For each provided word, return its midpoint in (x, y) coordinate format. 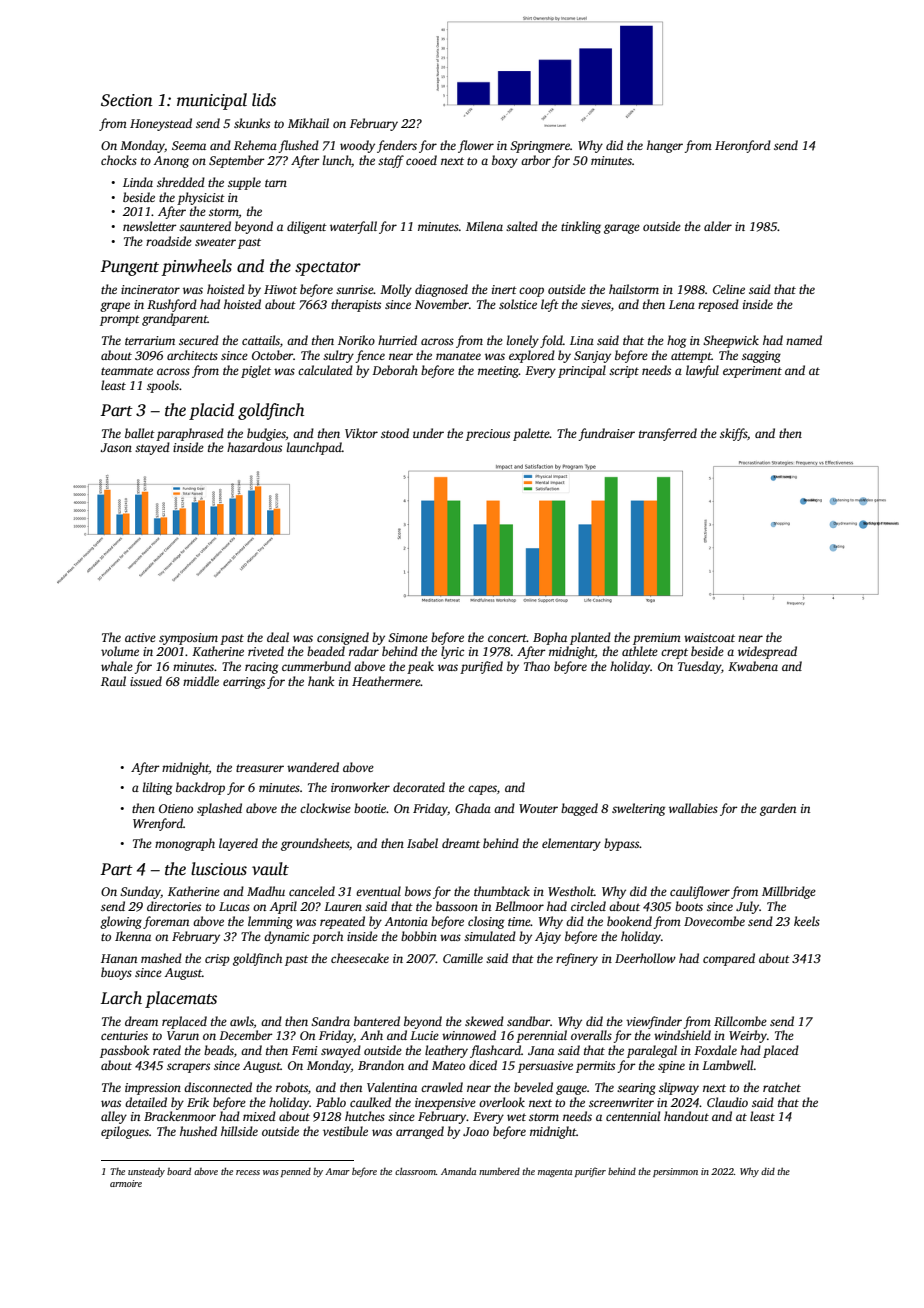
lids (264, 100)
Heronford (743, 146)
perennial (541, 1036)
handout (686, 1116)
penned (296, 1172)
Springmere (540, 147)
